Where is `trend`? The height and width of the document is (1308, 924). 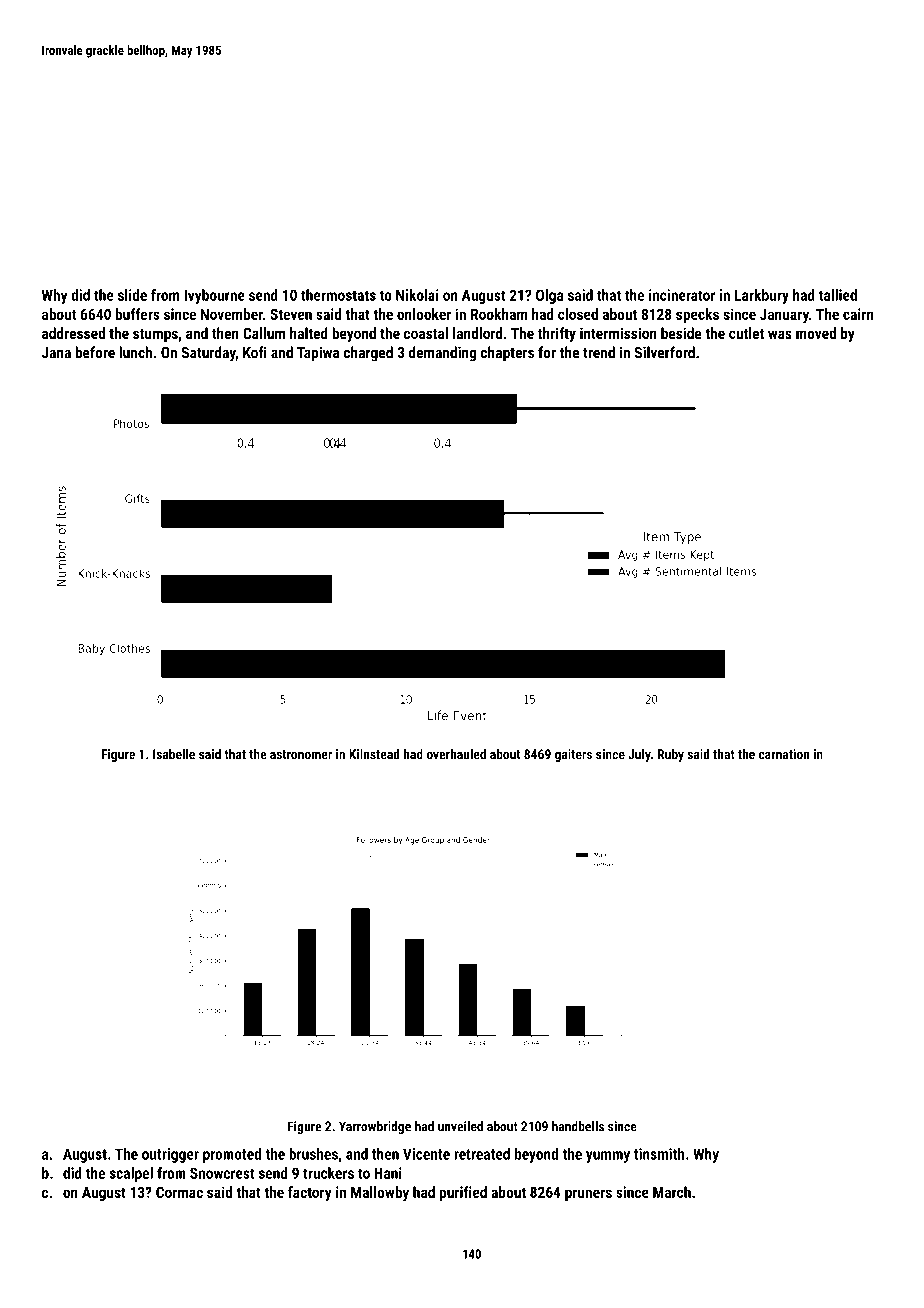 trend is located at coordinates (599, 352).
